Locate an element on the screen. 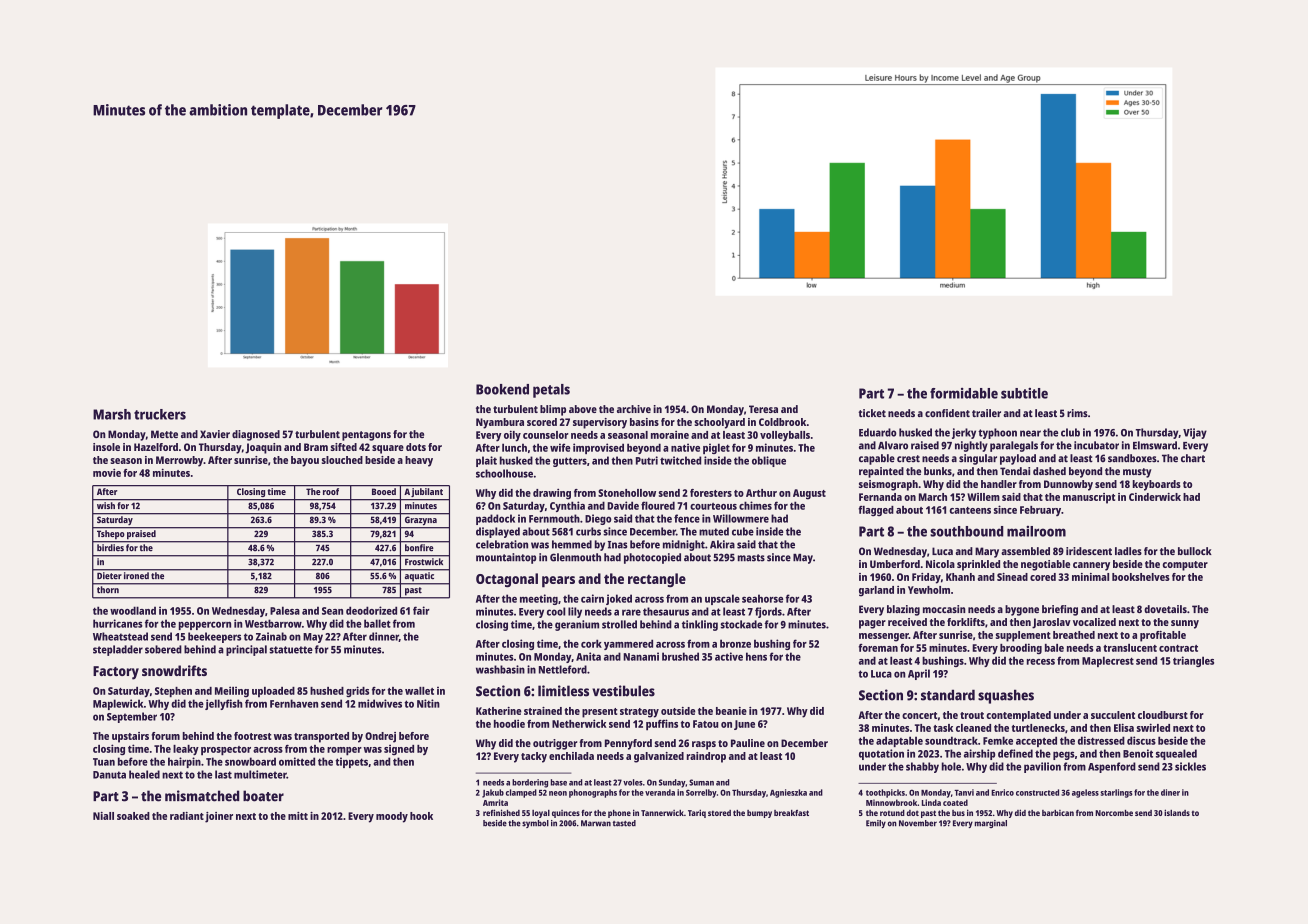 This screenshot has width=1308, height=924. vestibules is located at coordinates (623, 691).
